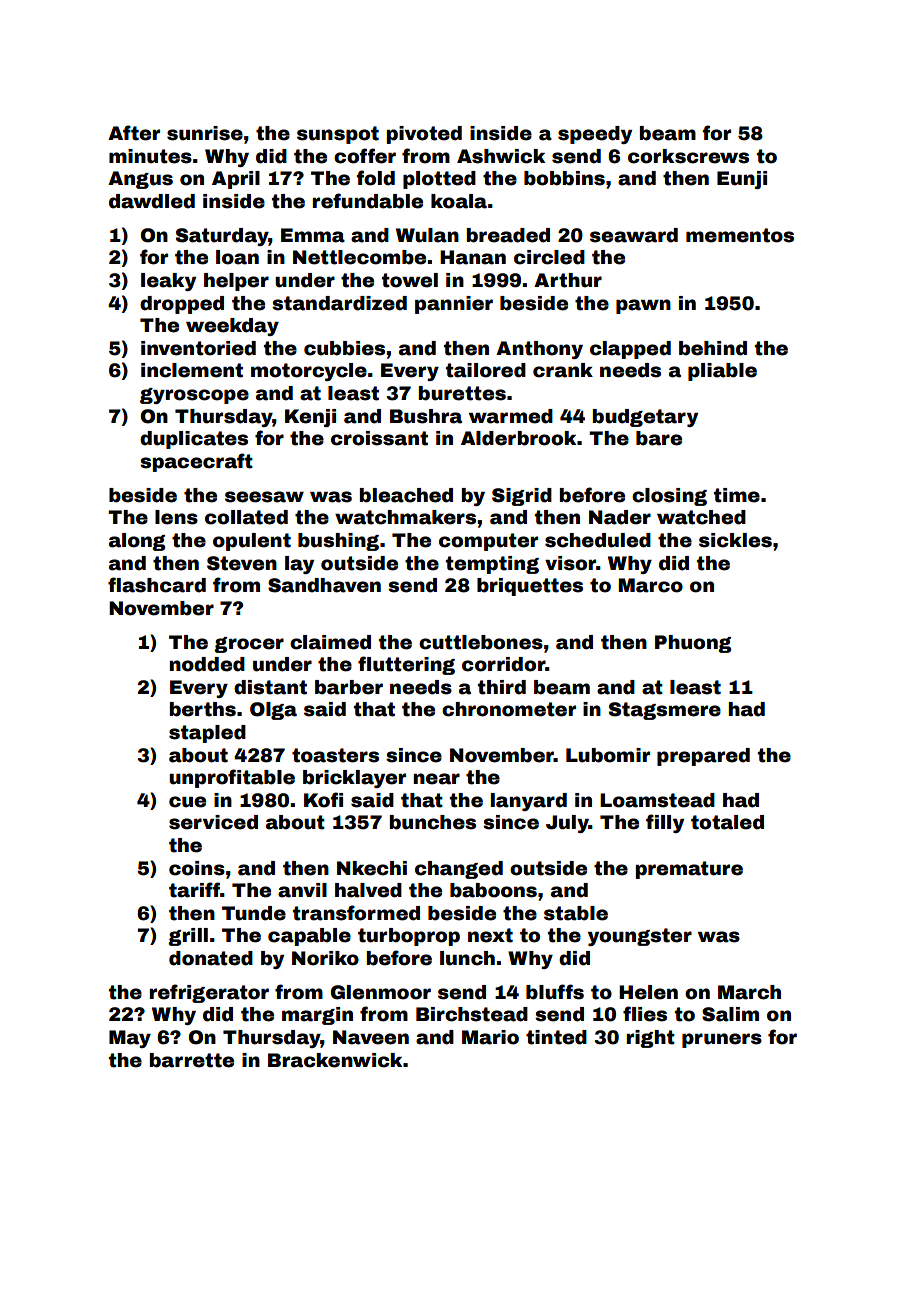  What do you see at coordinates (556, 1037) in the document?
I see `tinted` at bounding box center [556, 1037].
